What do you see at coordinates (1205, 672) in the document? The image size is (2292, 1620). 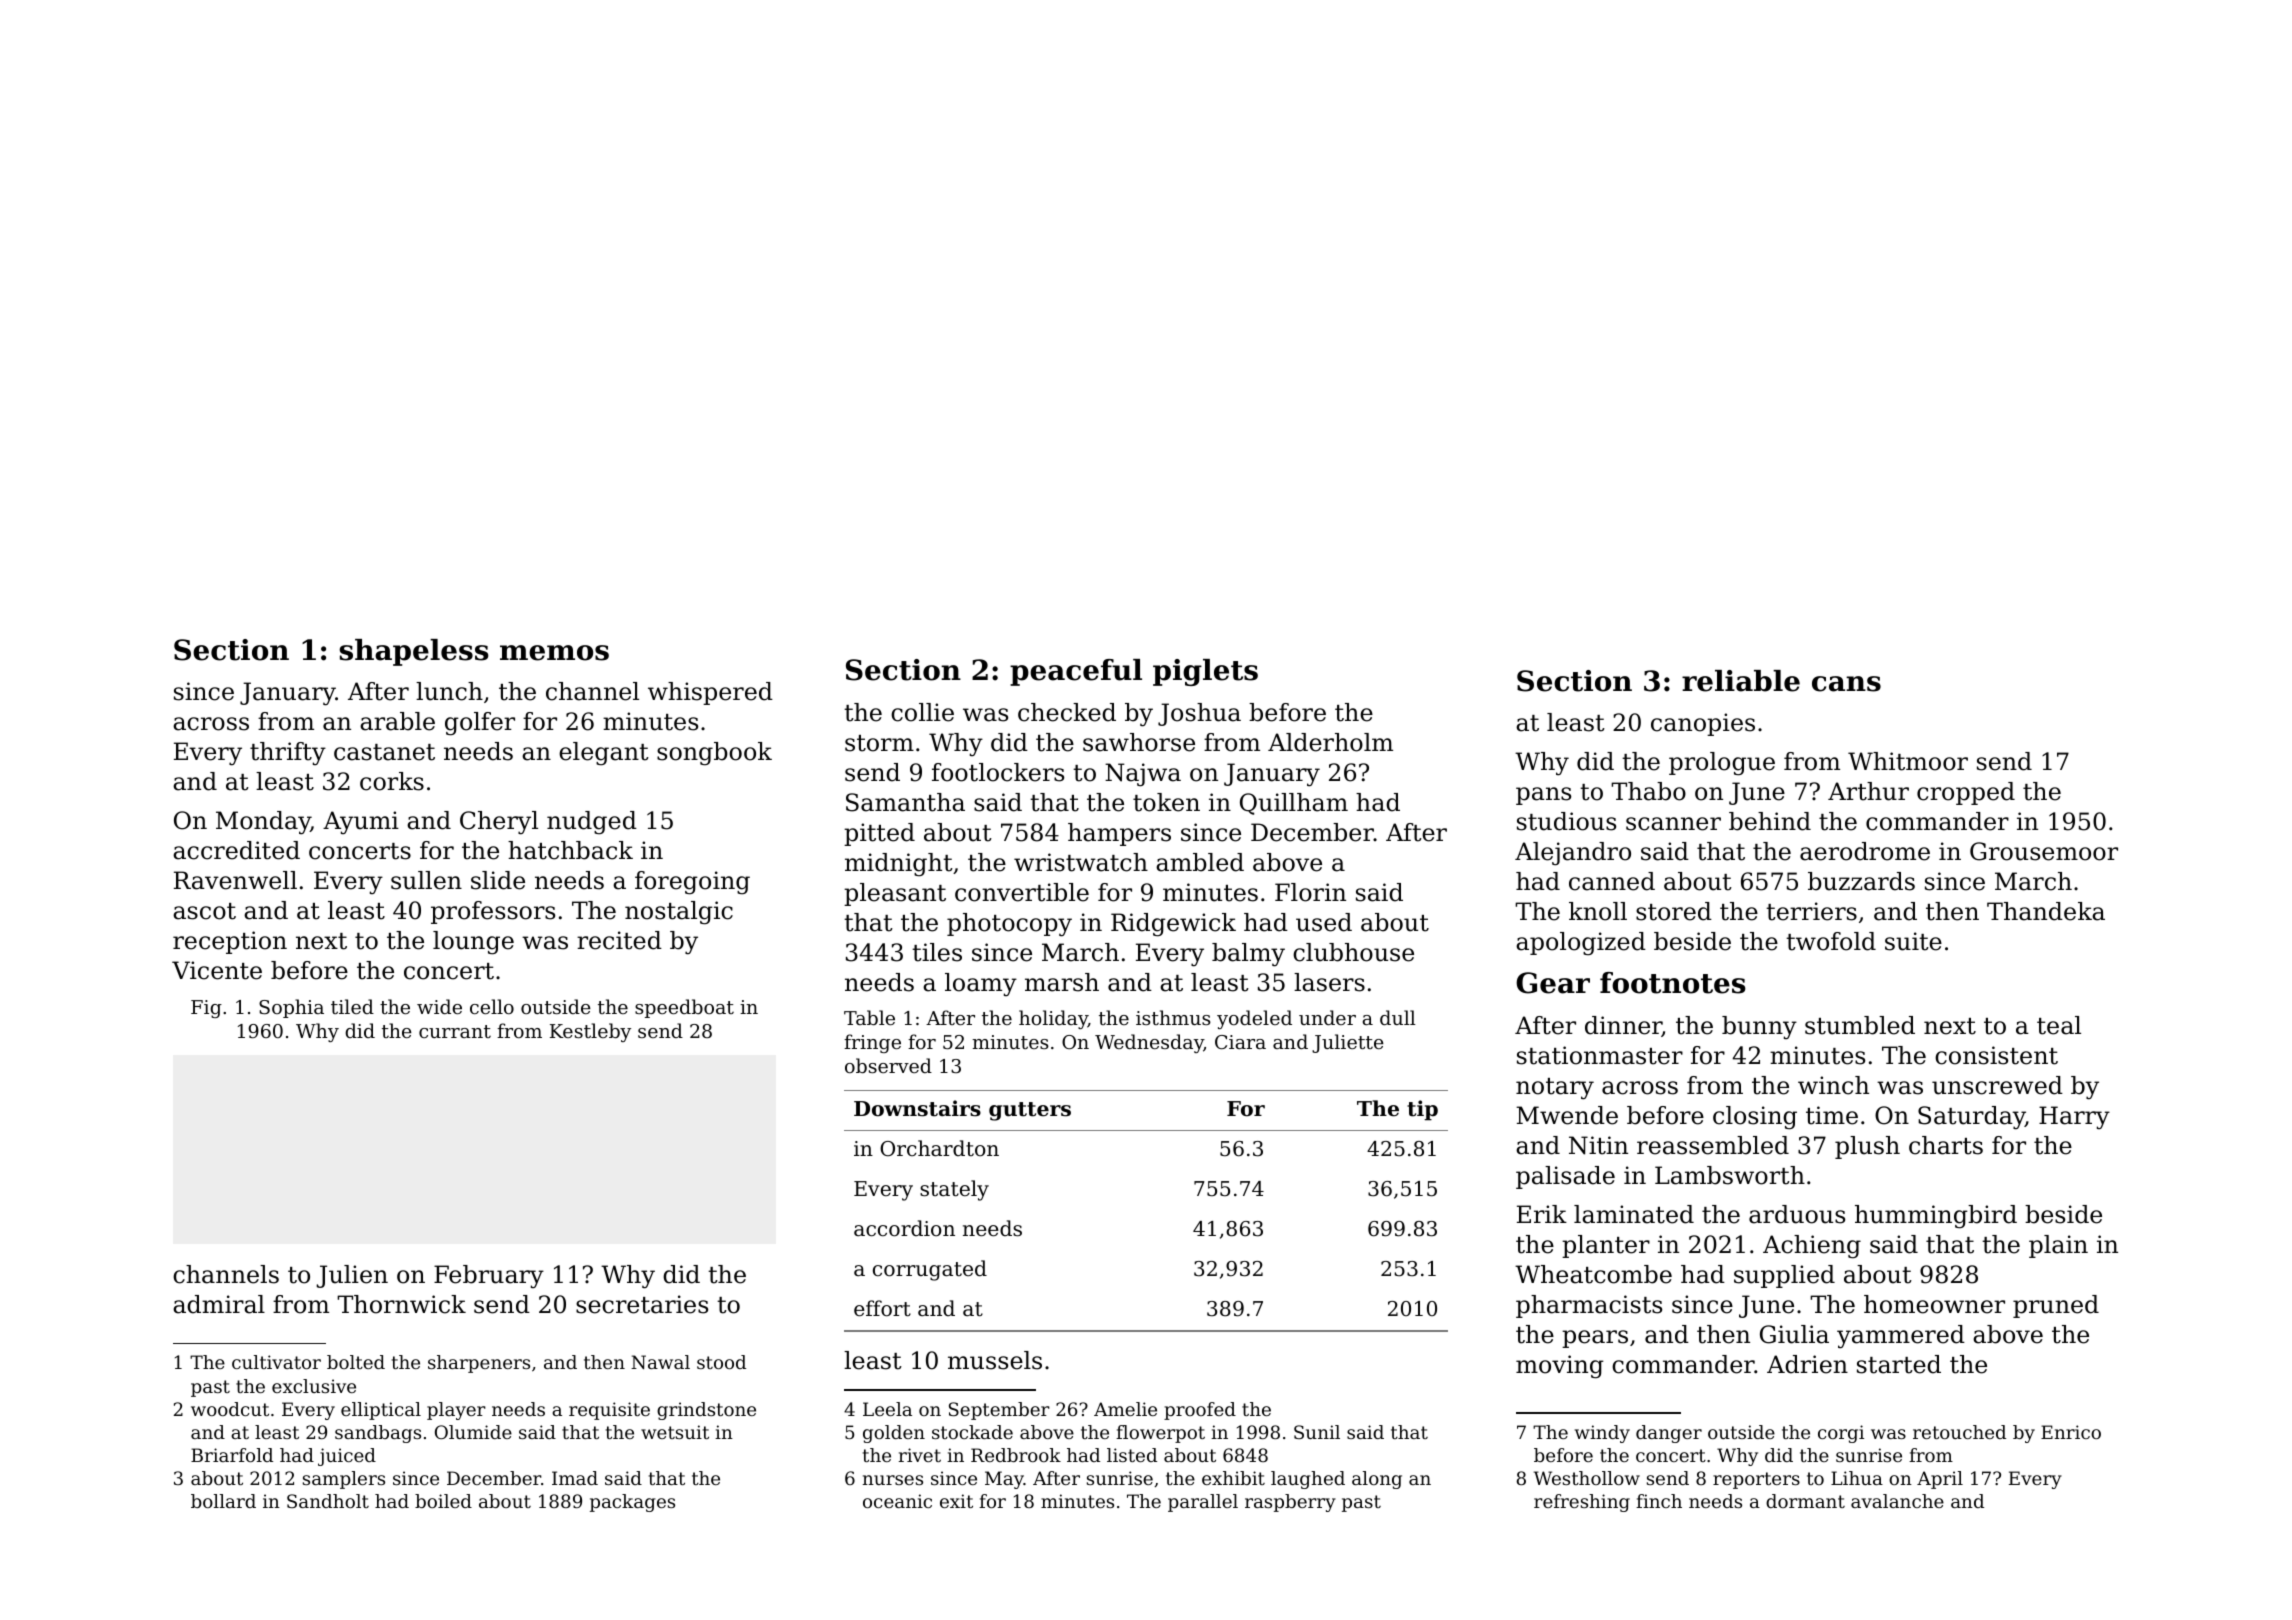 I see `piglets` at bounding box center [1205, 672].
